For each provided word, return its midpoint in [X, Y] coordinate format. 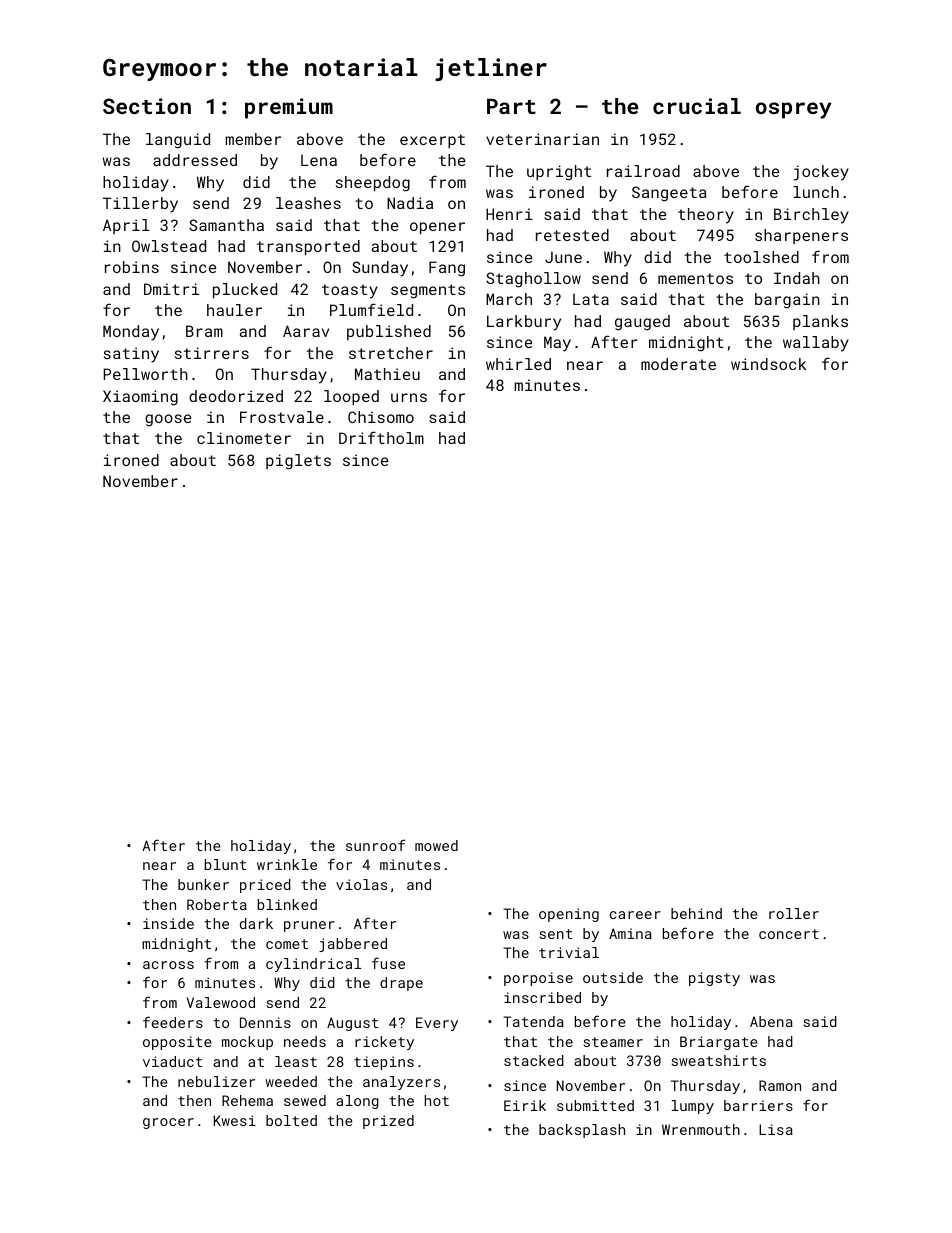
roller [794, 913]
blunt [225, 864]
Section [147, 106]
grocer [168, 1123]
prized [388, 1122]
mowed [436, 845]
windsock [768, 364]
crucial [697, 106]
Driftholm [381, 437]
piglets [298, 462]
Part [511, 106]
